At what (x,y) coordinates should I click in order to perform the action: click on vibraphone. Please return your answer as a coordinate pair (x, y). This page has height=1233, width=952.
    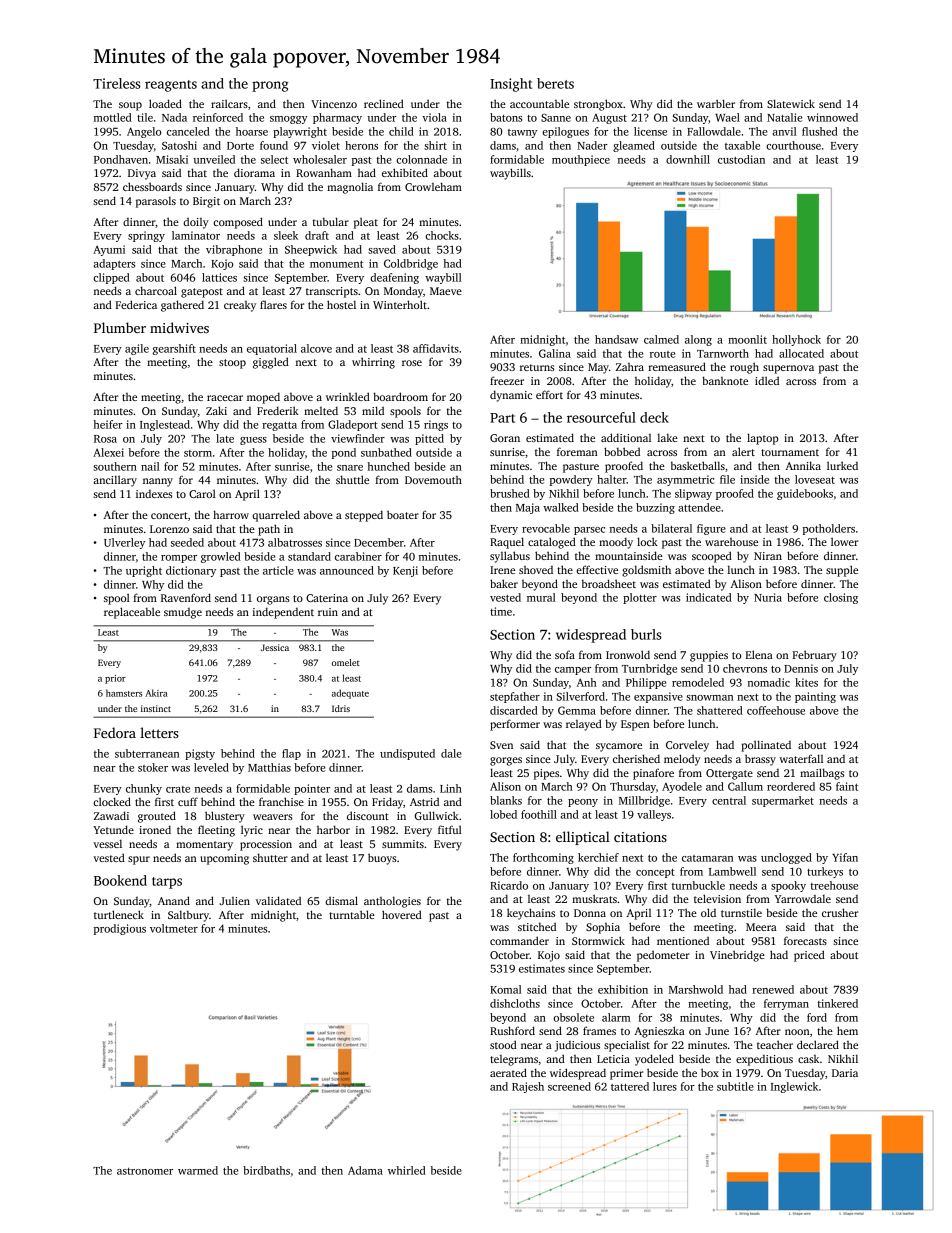
    Looking at the image, I should click on (234, 250).
